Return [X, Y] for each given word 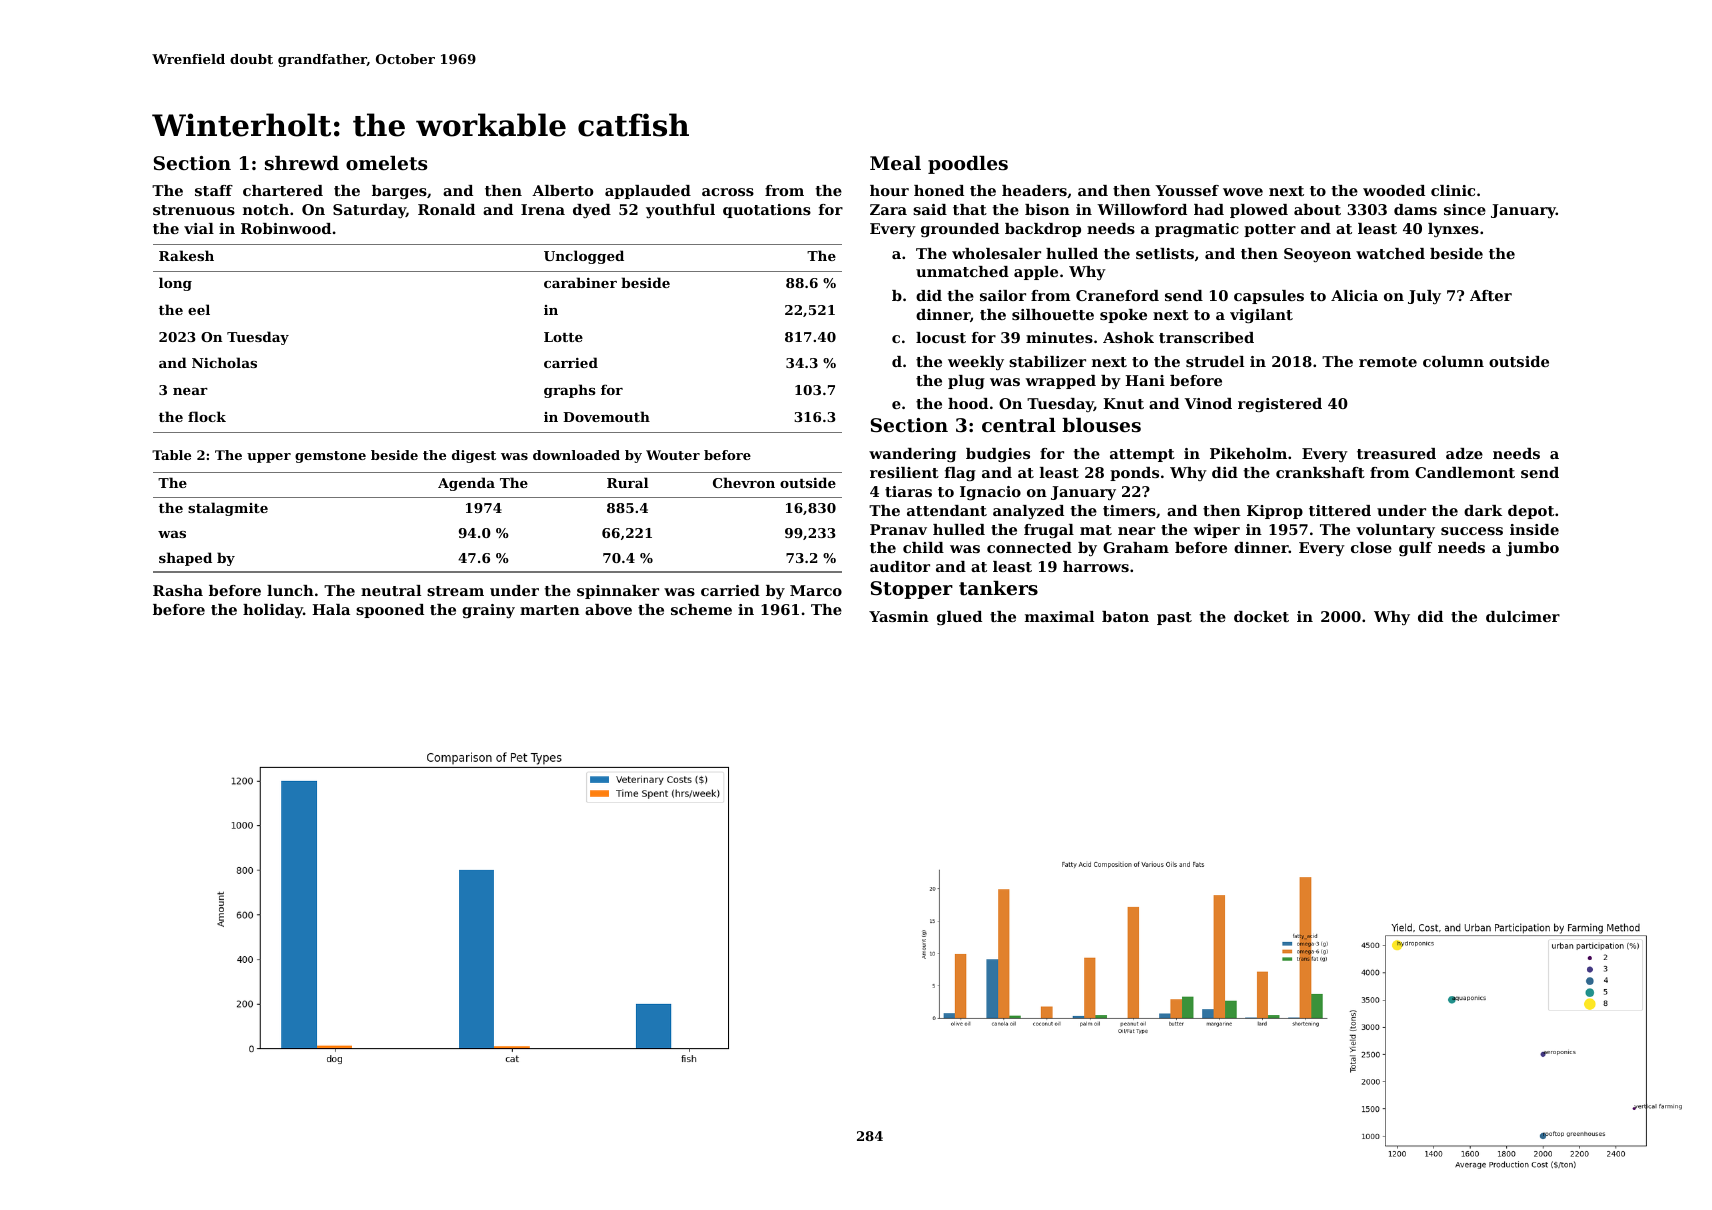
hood [968, 403]
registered [1280, 405]
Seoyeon [1317, 255]
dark [1483, 510]
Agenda [466, 484]
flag [960, 474]
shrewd [302, 163]
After [1491, 295]
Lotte [563, 337]
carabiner [580, 282]
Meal [895, 163]
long [175, 284]
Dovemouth [606, 416]
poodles [968, 165]
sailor [1003, 295]
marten [550, 610]
